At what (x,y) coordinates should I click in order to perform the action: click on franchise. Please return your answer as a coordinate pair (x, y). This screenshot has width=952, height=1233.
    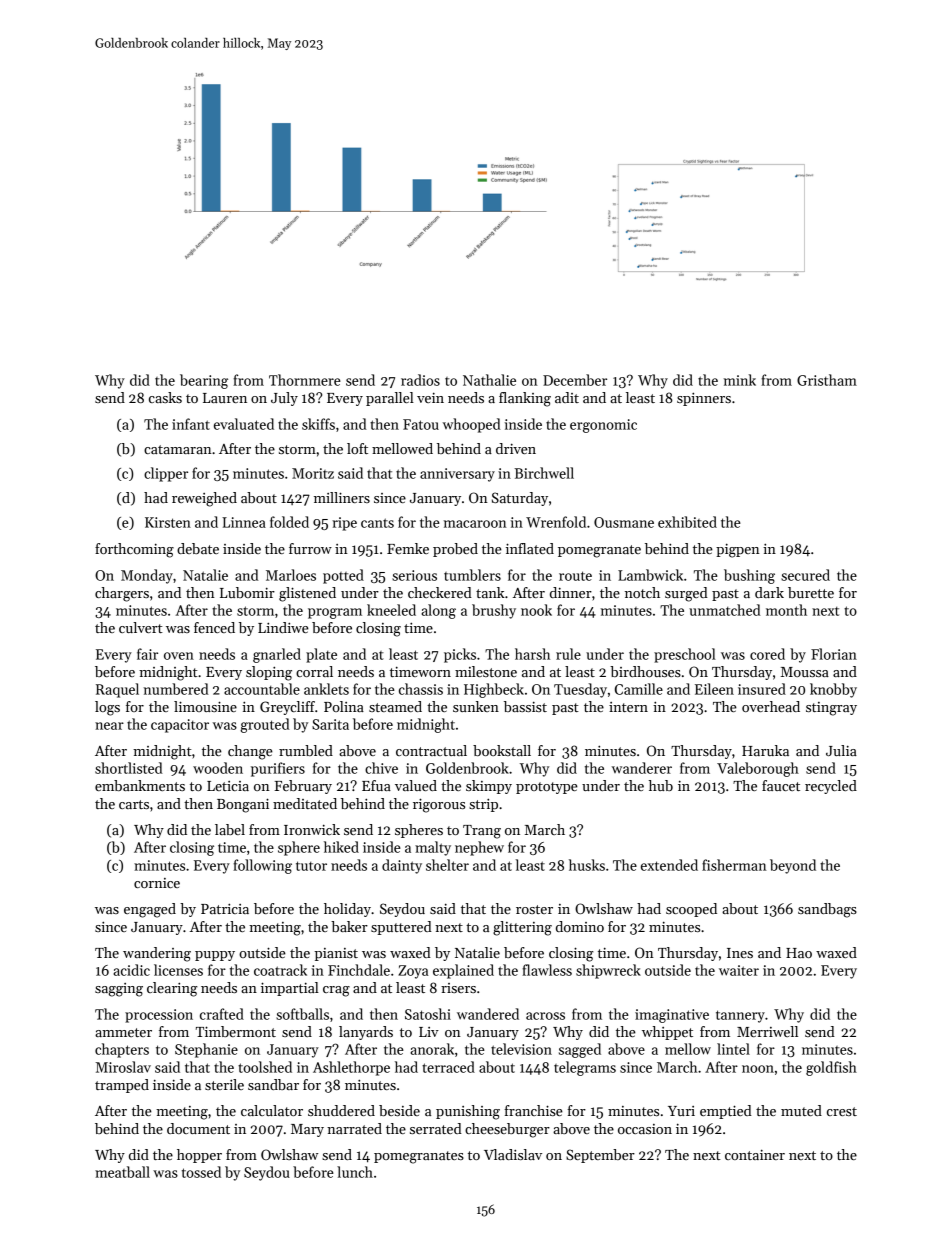
    Looking at the image, I should click on (533, 1110).
